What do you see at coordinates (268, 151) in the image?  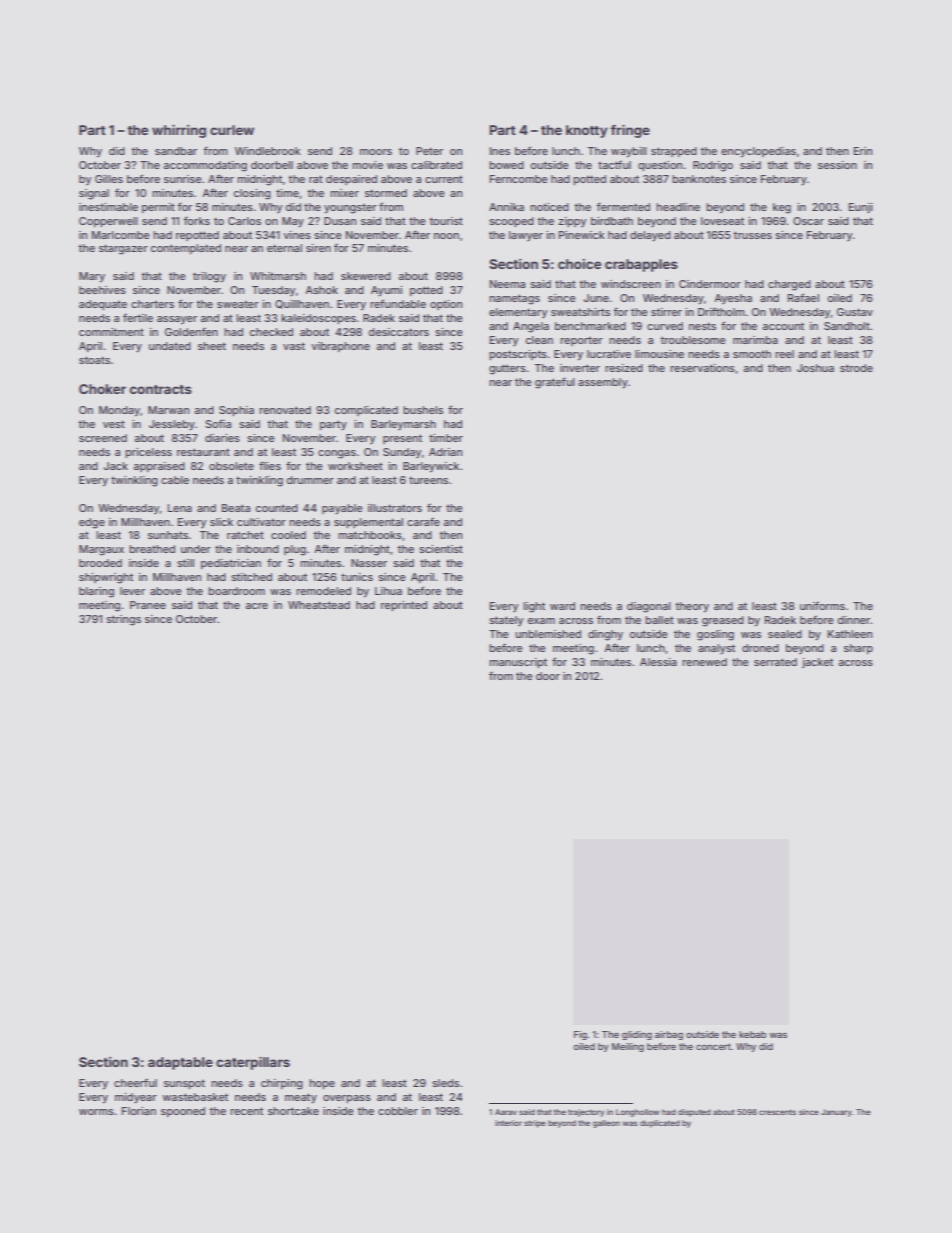 I see `Windlebrook` at bounding box center [268, 151].
